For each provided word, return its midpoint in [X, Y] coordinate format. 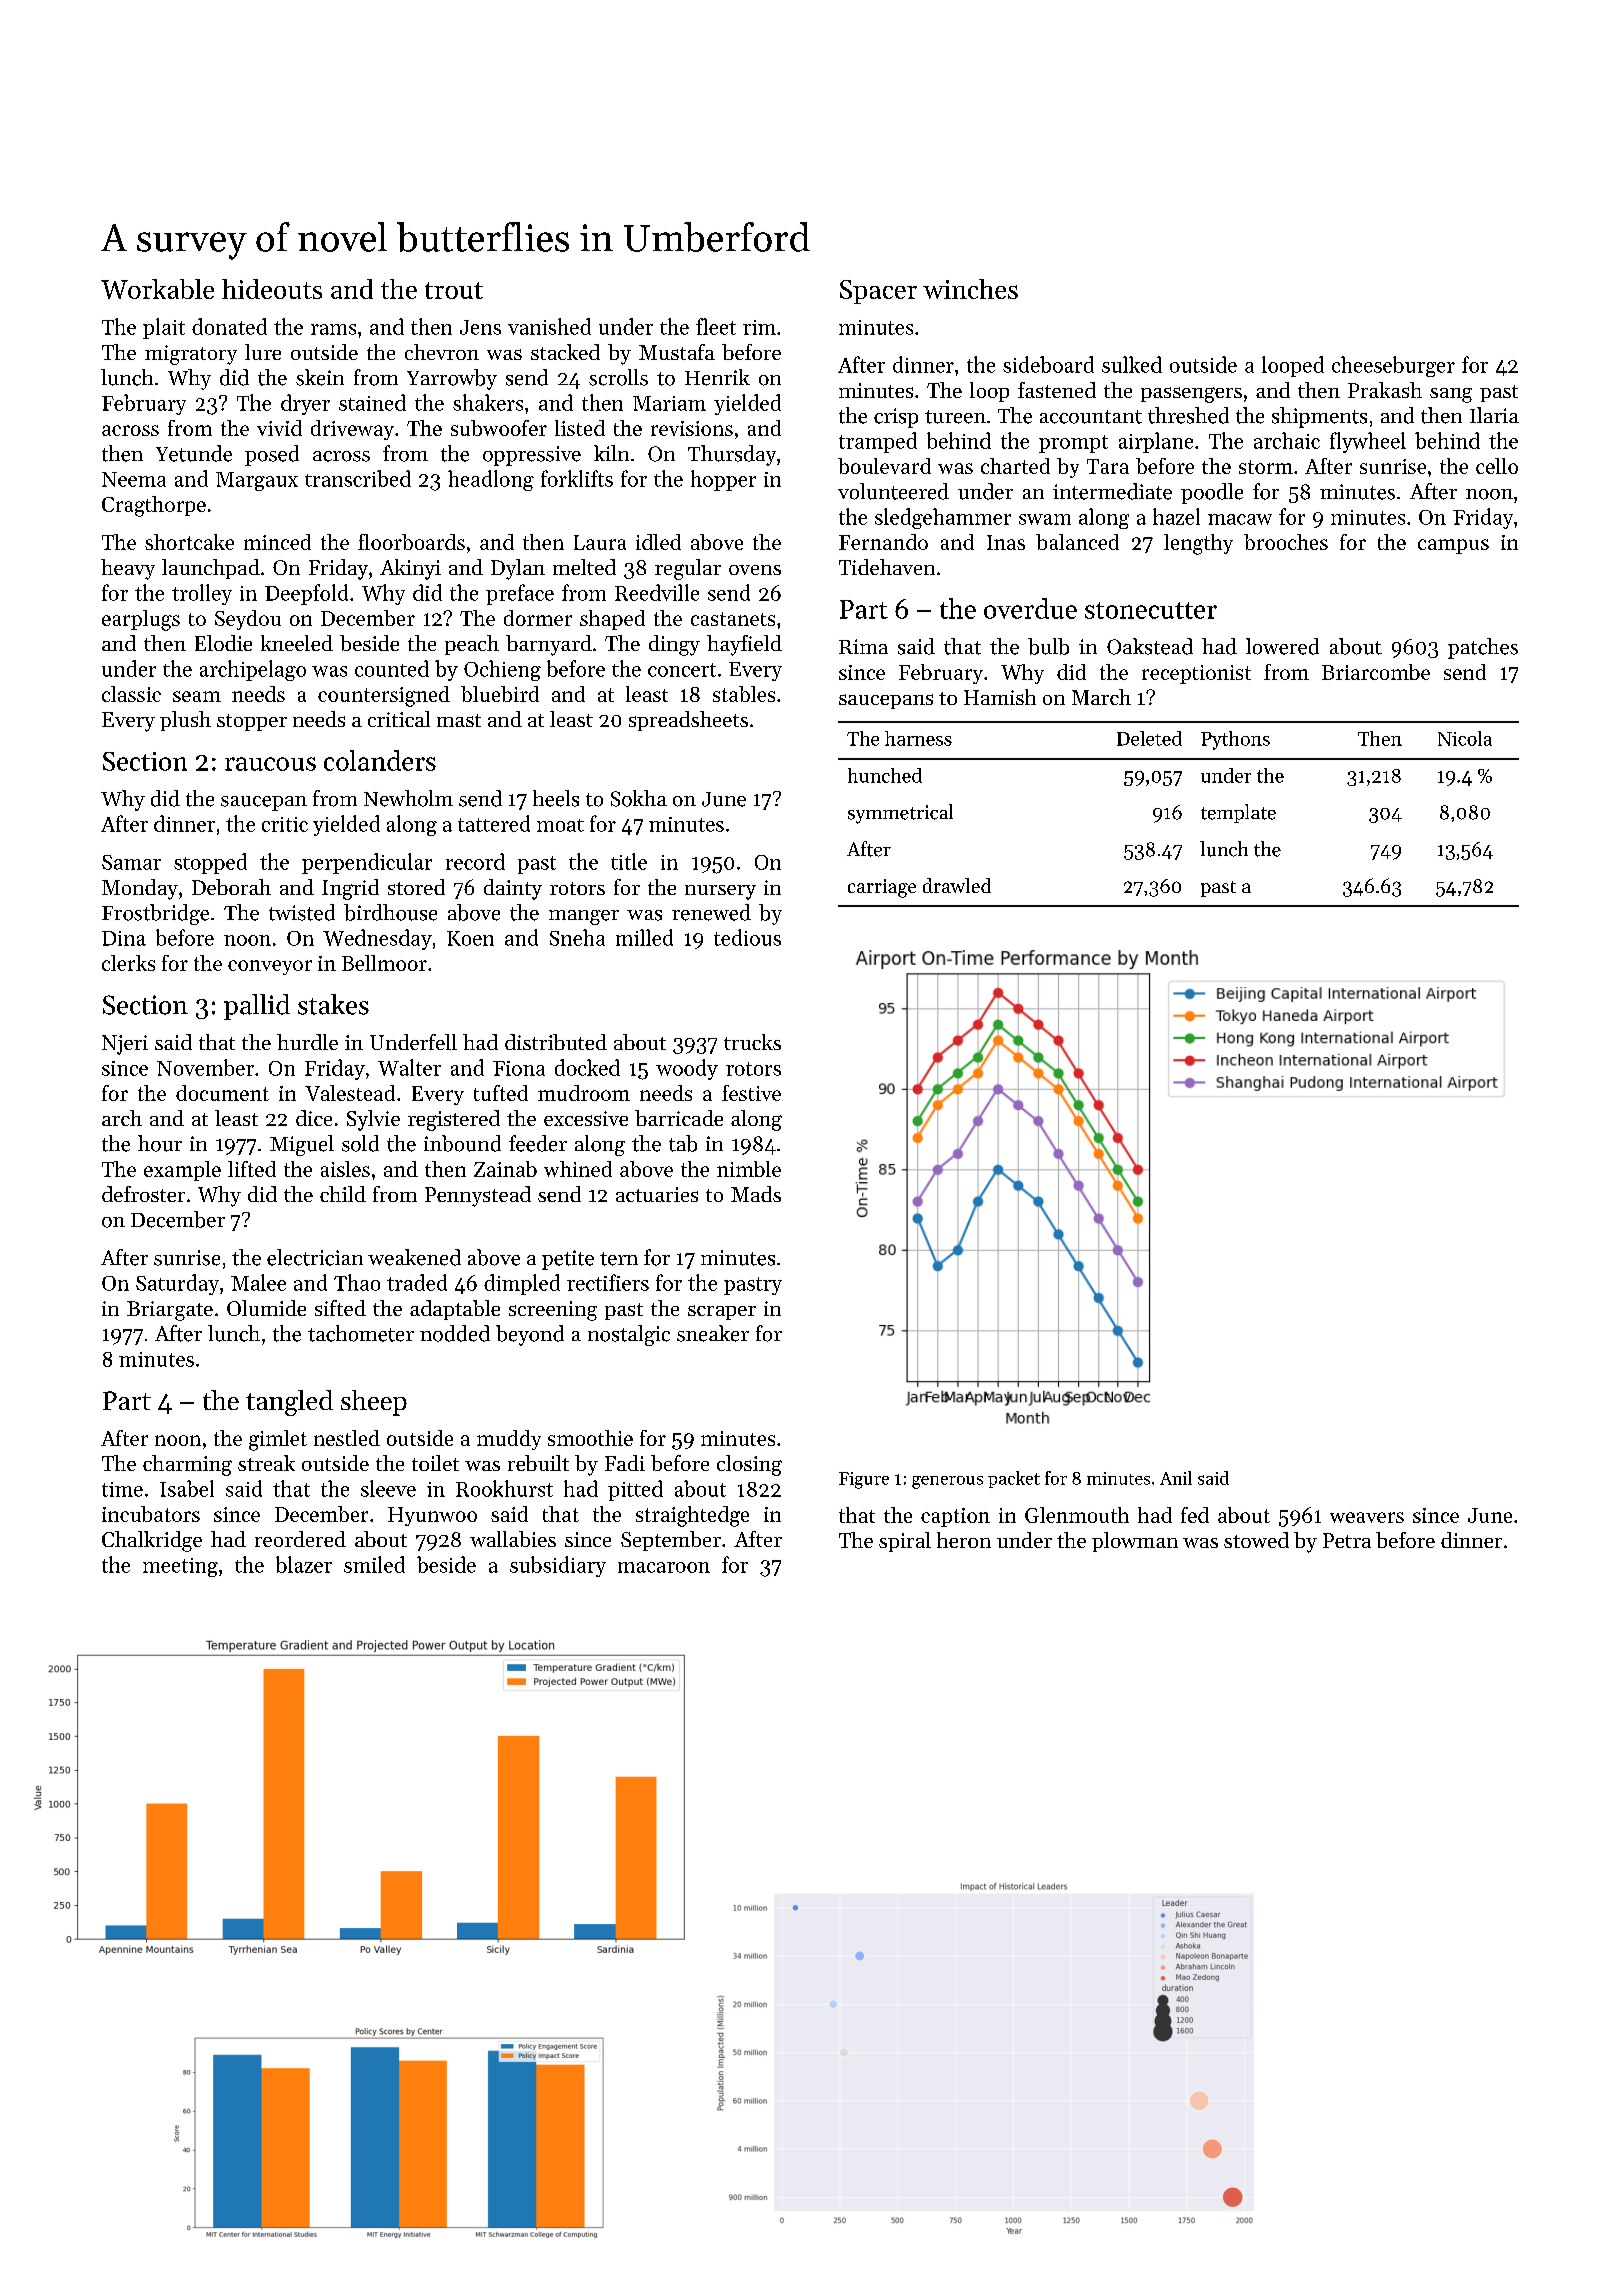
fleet [716, 326]
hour [160, 1143]
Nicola [1465, 738]
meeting [180, 1567]
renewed [711, 912]
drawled [957, 885]
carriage [882, 888]
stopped [210, 863]
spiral [905, 1542]
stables [744, 694]
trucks [752, 1042]
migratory [191, 355]
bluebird [500, 694]
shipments [1319, 417]
